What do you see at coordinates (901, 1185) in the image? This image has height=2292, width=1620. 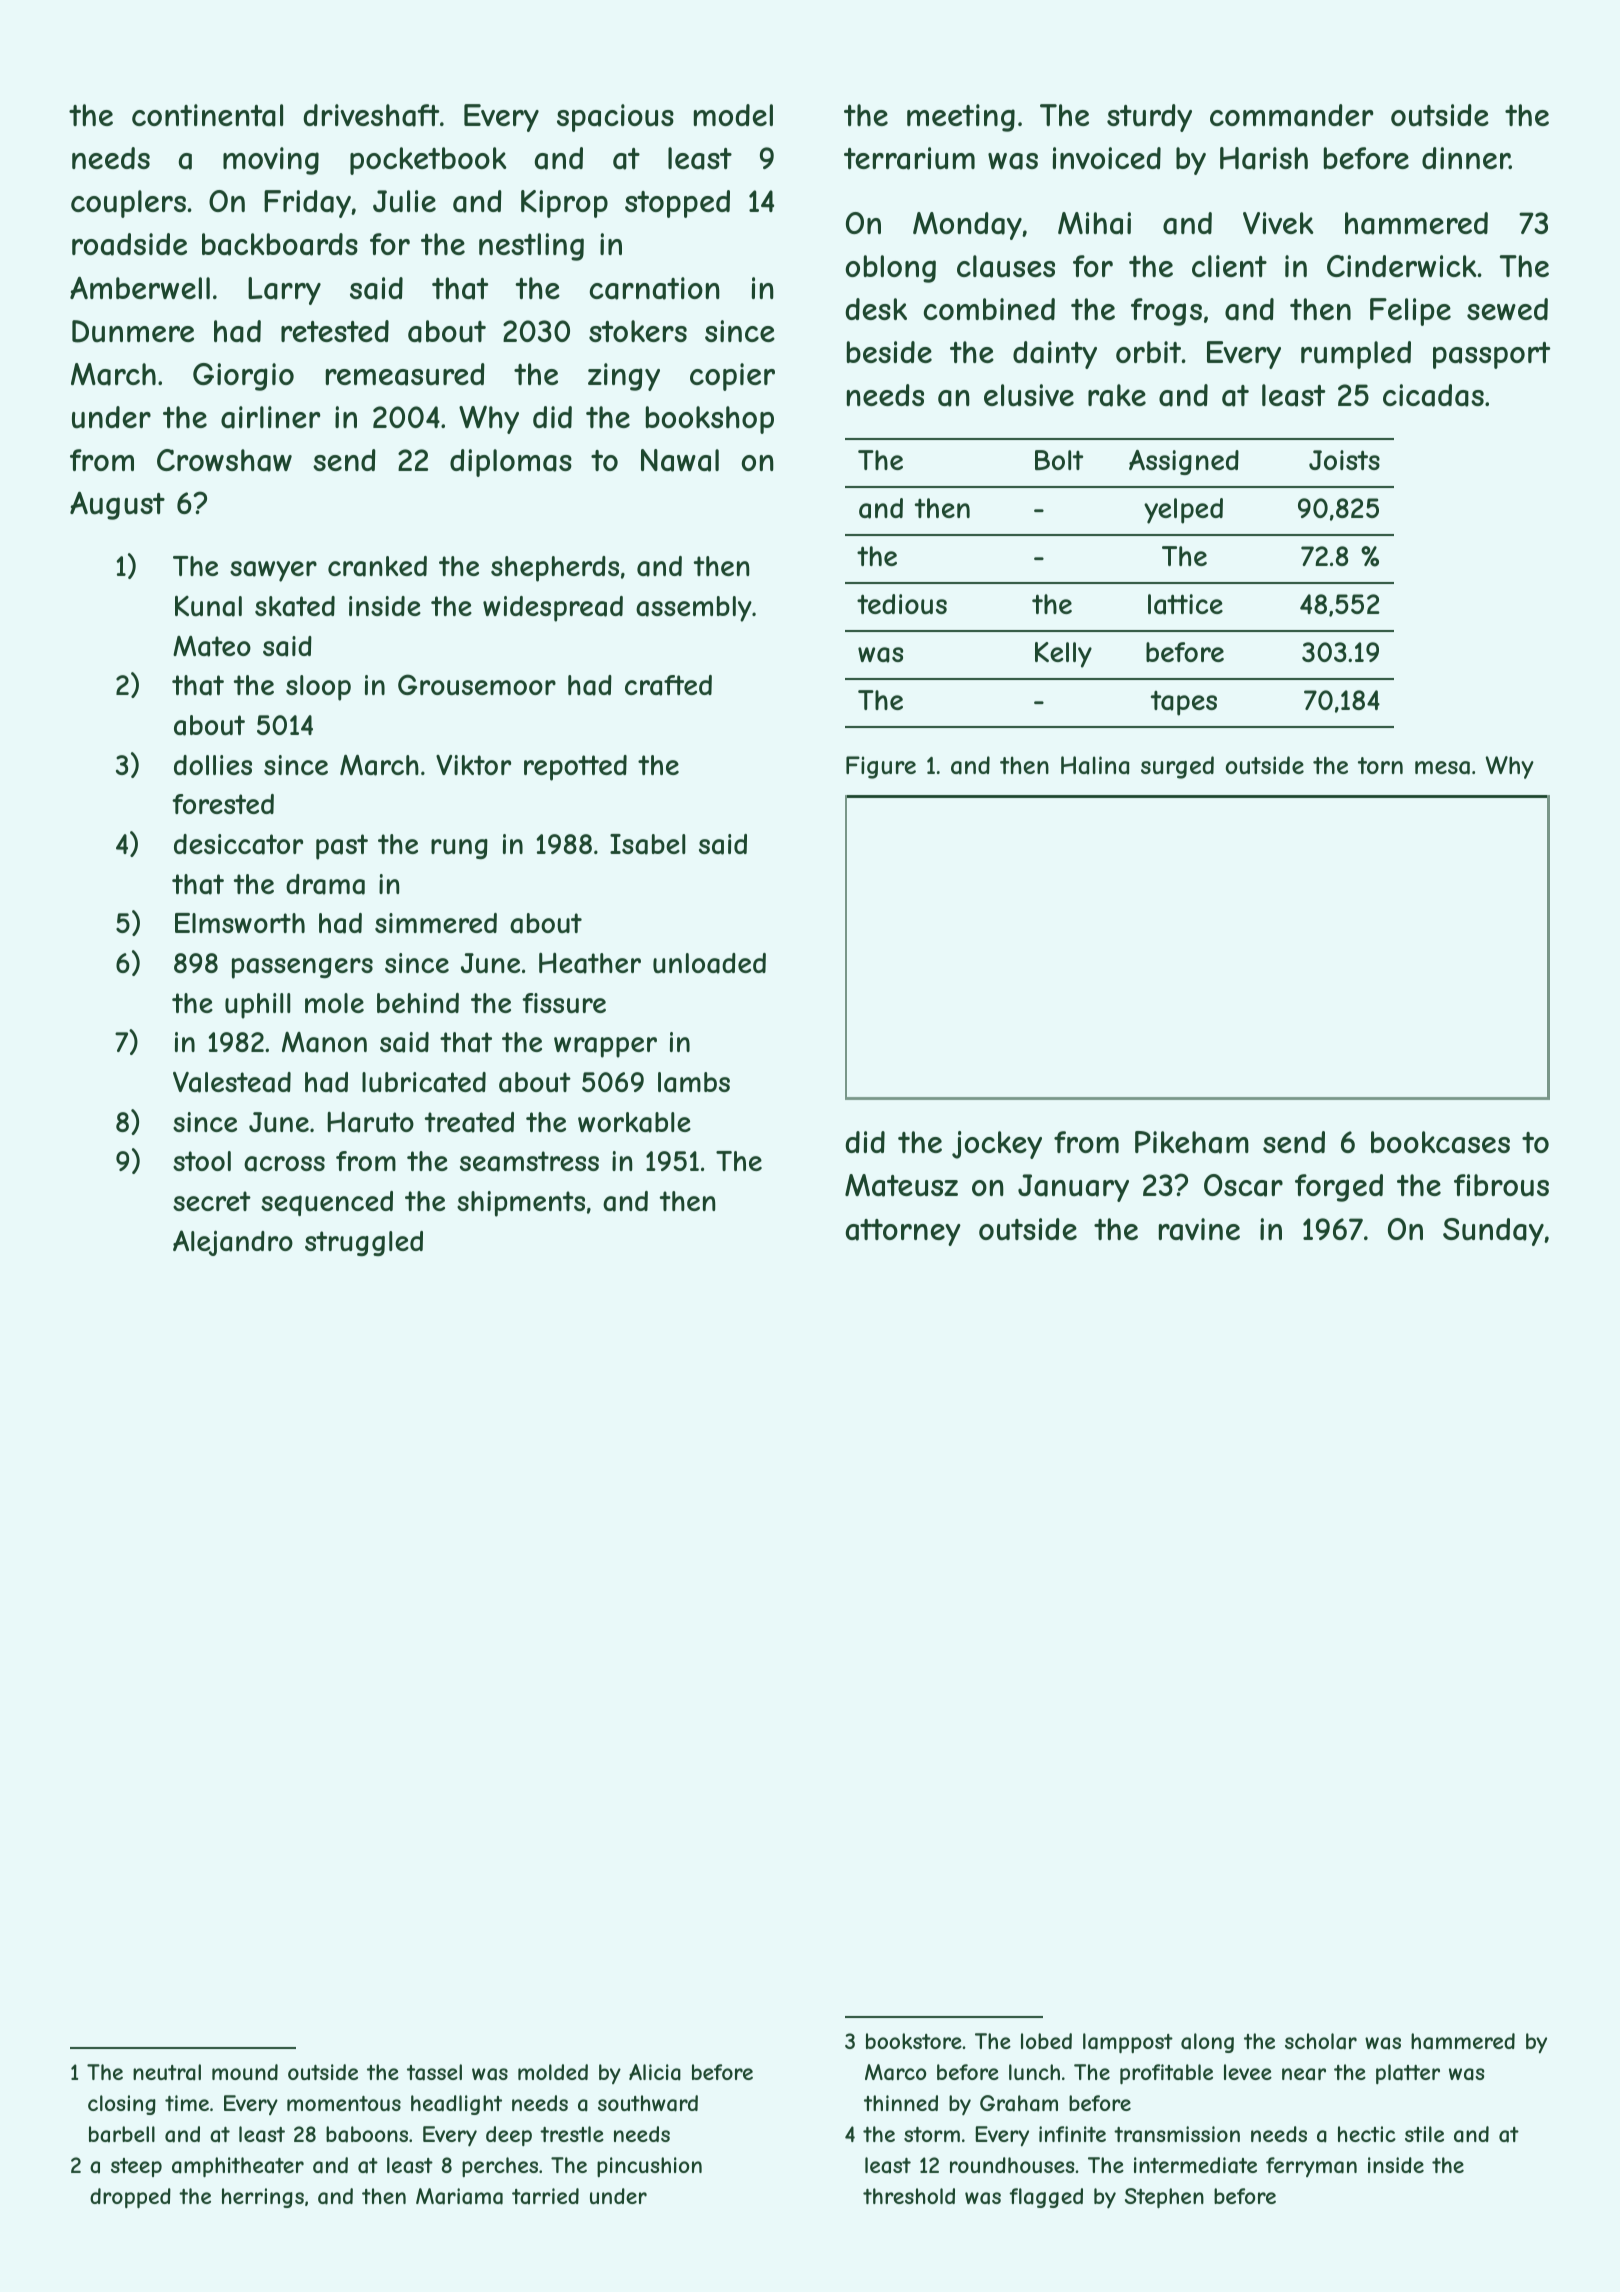 I see `Mateusz` at bounding box center [901, 1185].
